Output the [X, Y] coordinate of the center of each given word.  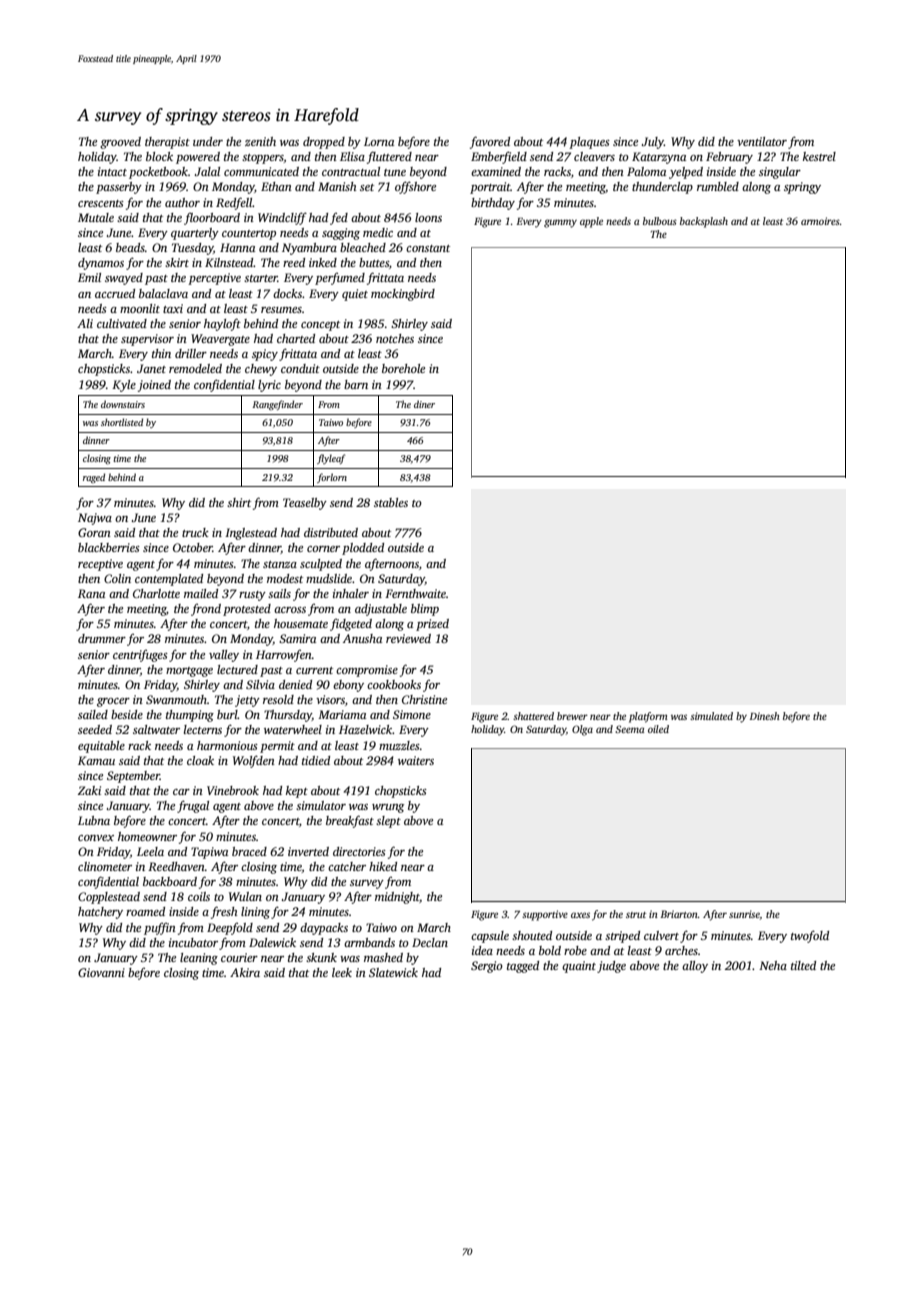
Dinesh [765, 716]
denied [295, 684]
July [652, 143]
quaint [579, 967]
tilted [803, 965]
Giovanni [101, 972]
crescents [101, 203]
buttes [374, 262]
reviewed [408, 638]
